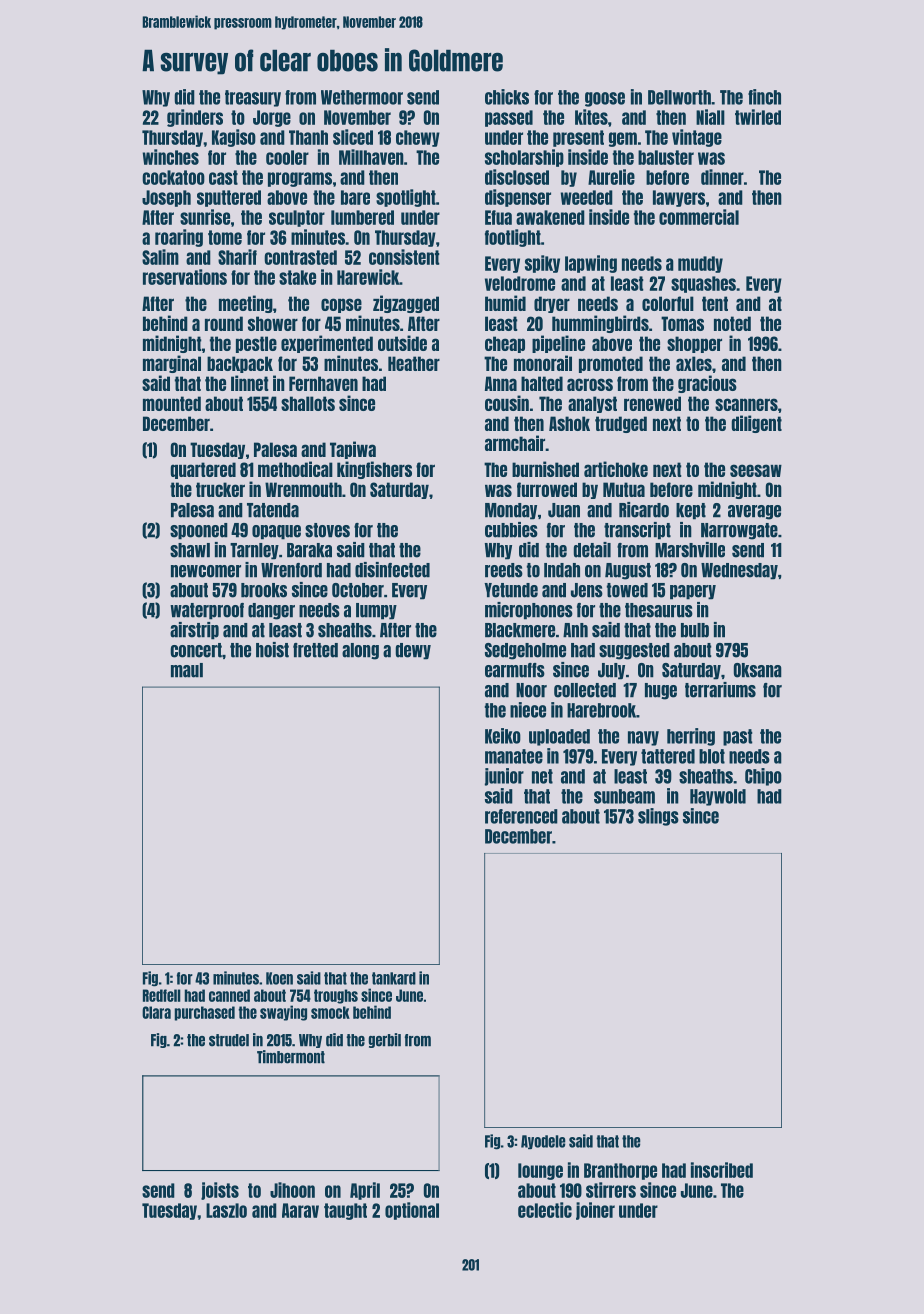  What do you see at coordinates (220, 1191) in the screenshot?
I see `joists` at bounding box center [220, 1191].
